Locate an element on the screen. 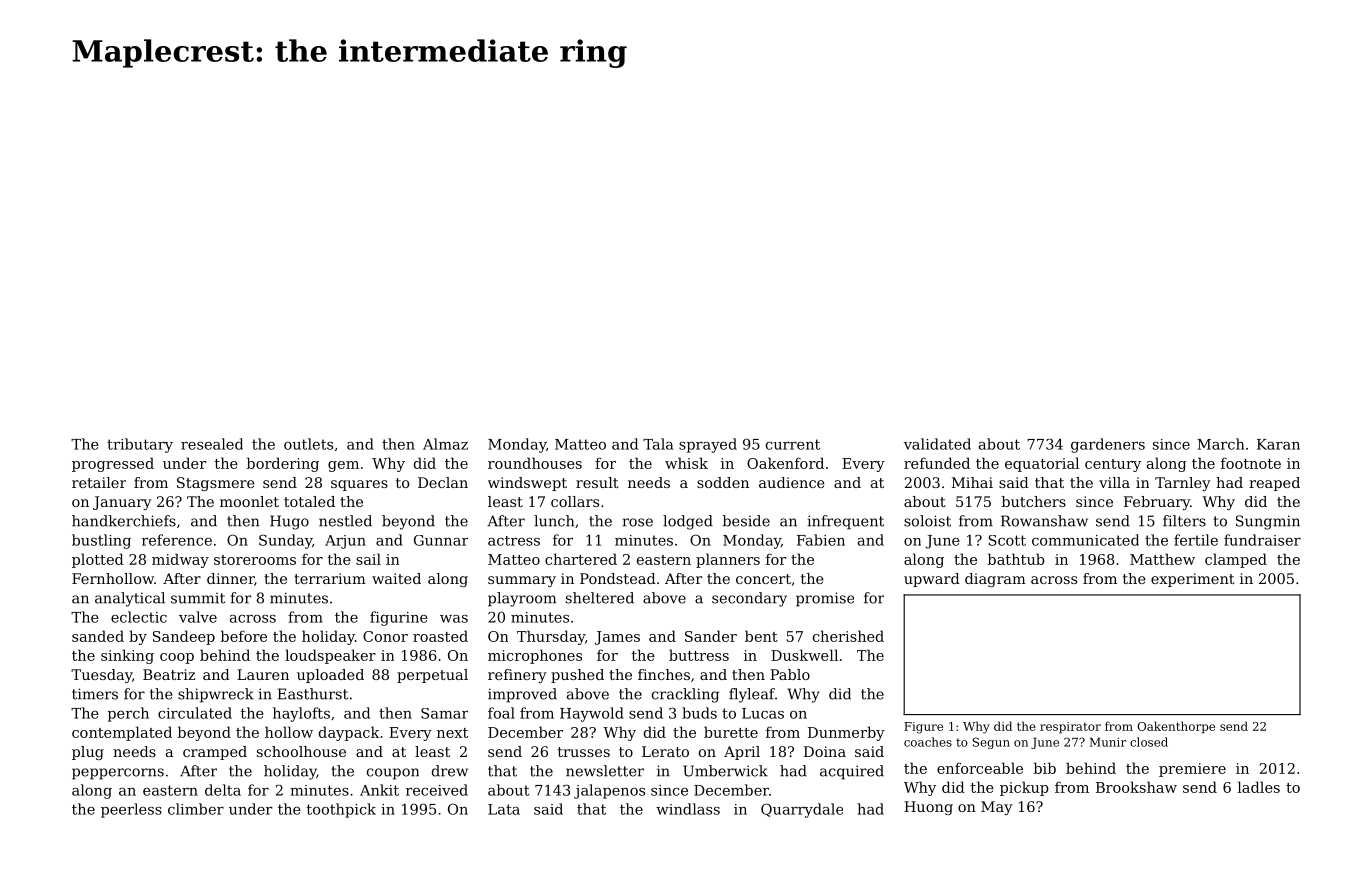 The width and height of the screenshot is (1372, 887). toothpick is located at coordinates (341, 810).
